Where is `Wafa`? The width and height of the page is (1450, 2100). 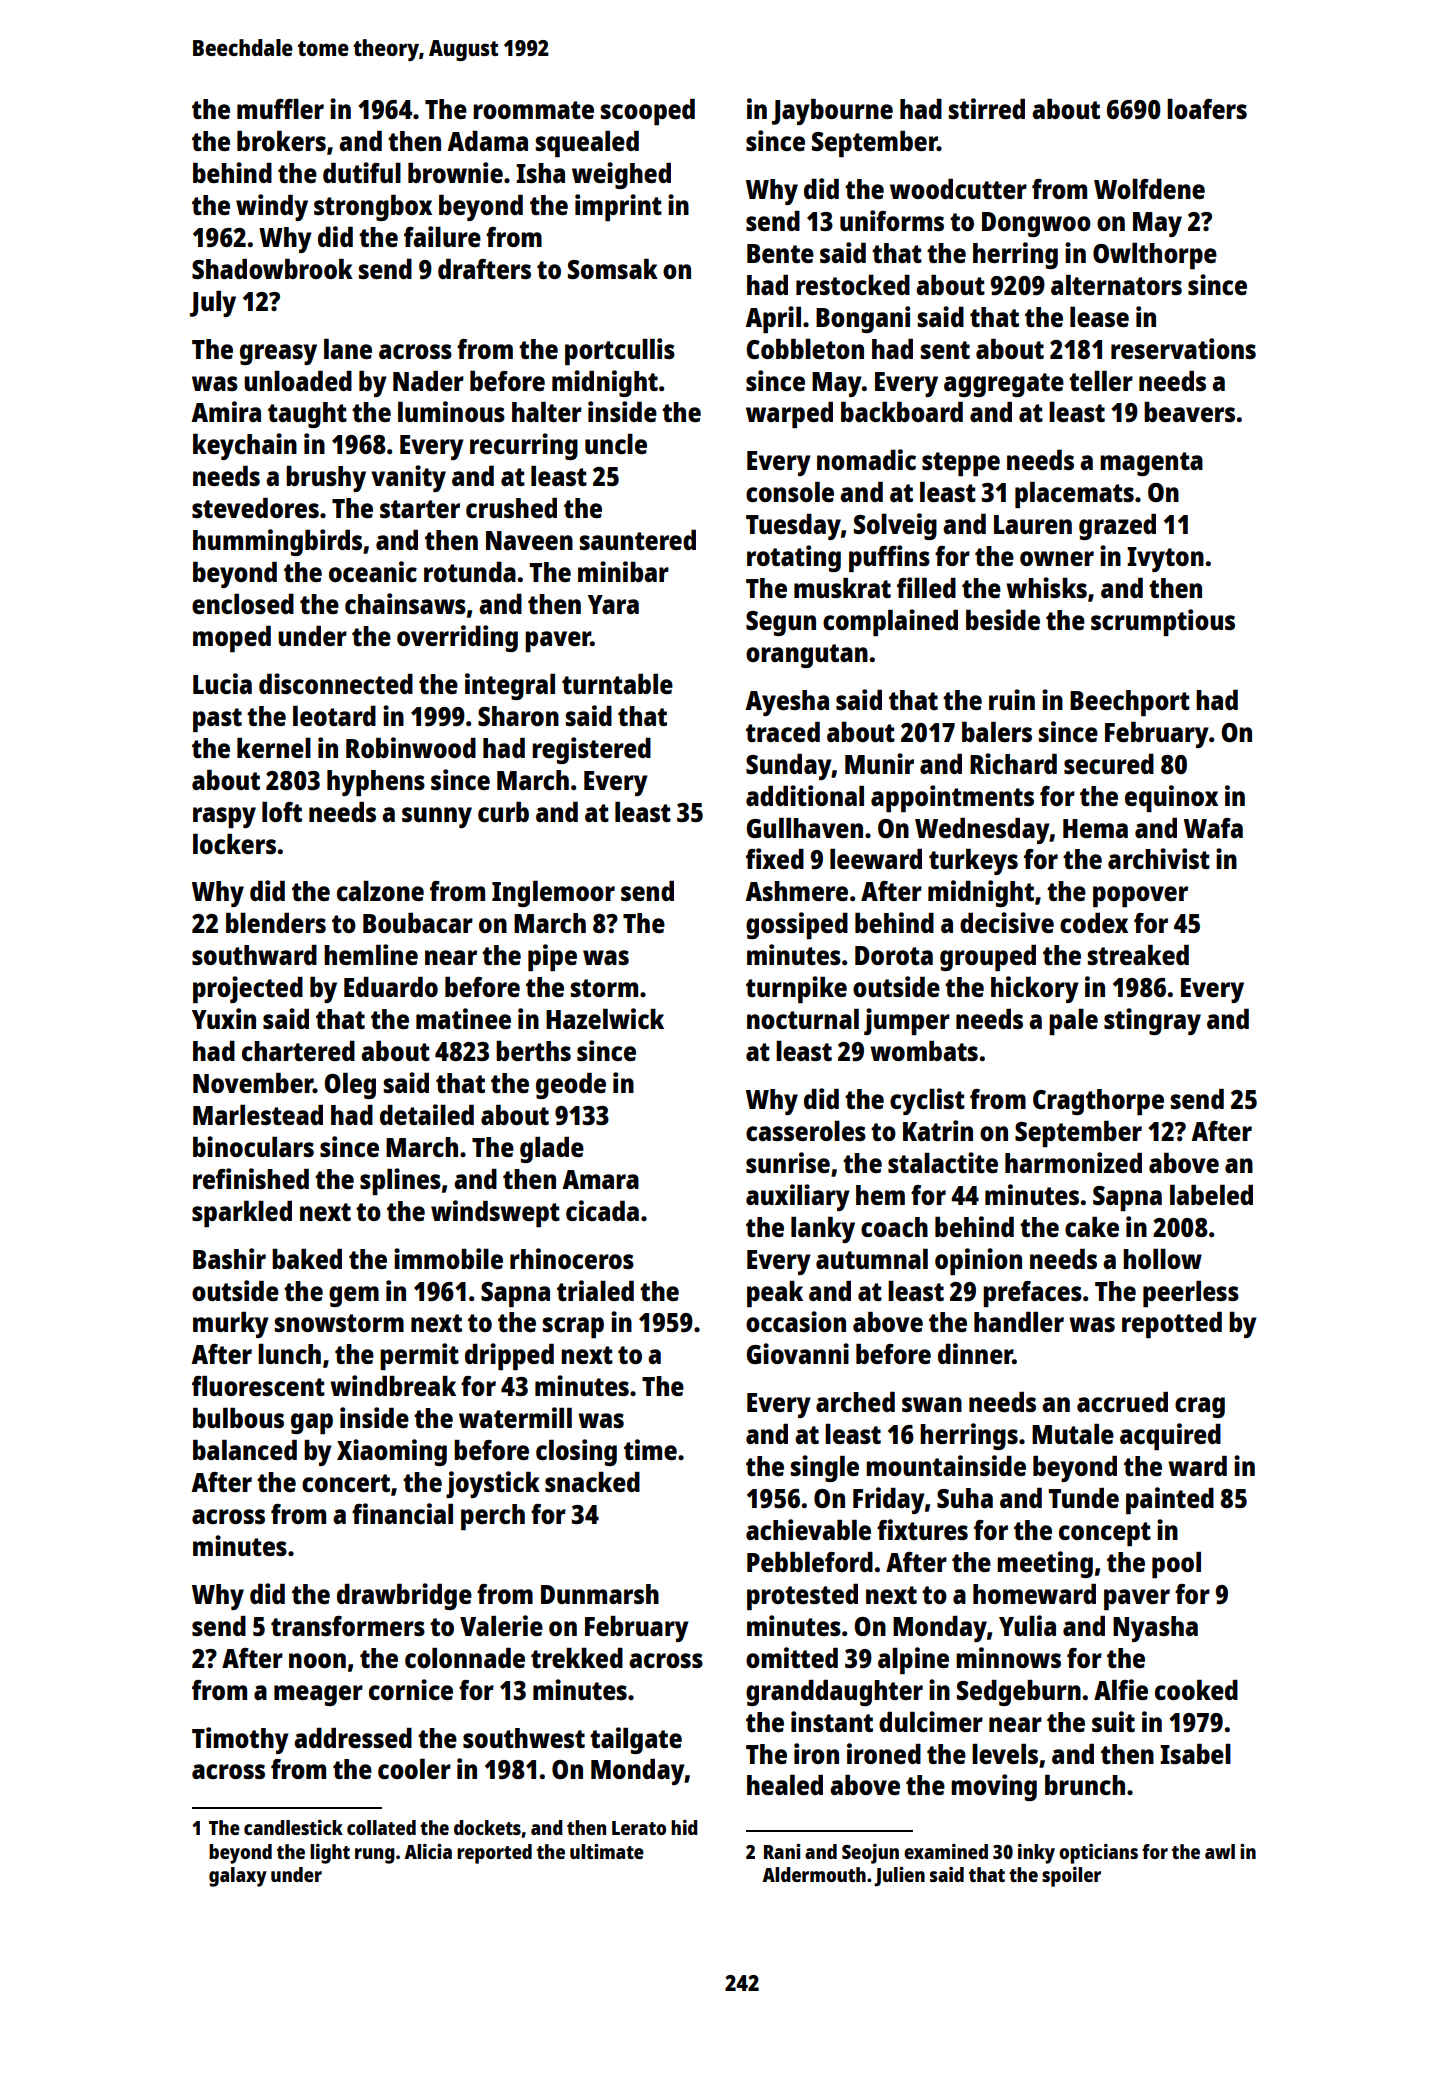 Wafa is located at coordinates (1213, 828).
